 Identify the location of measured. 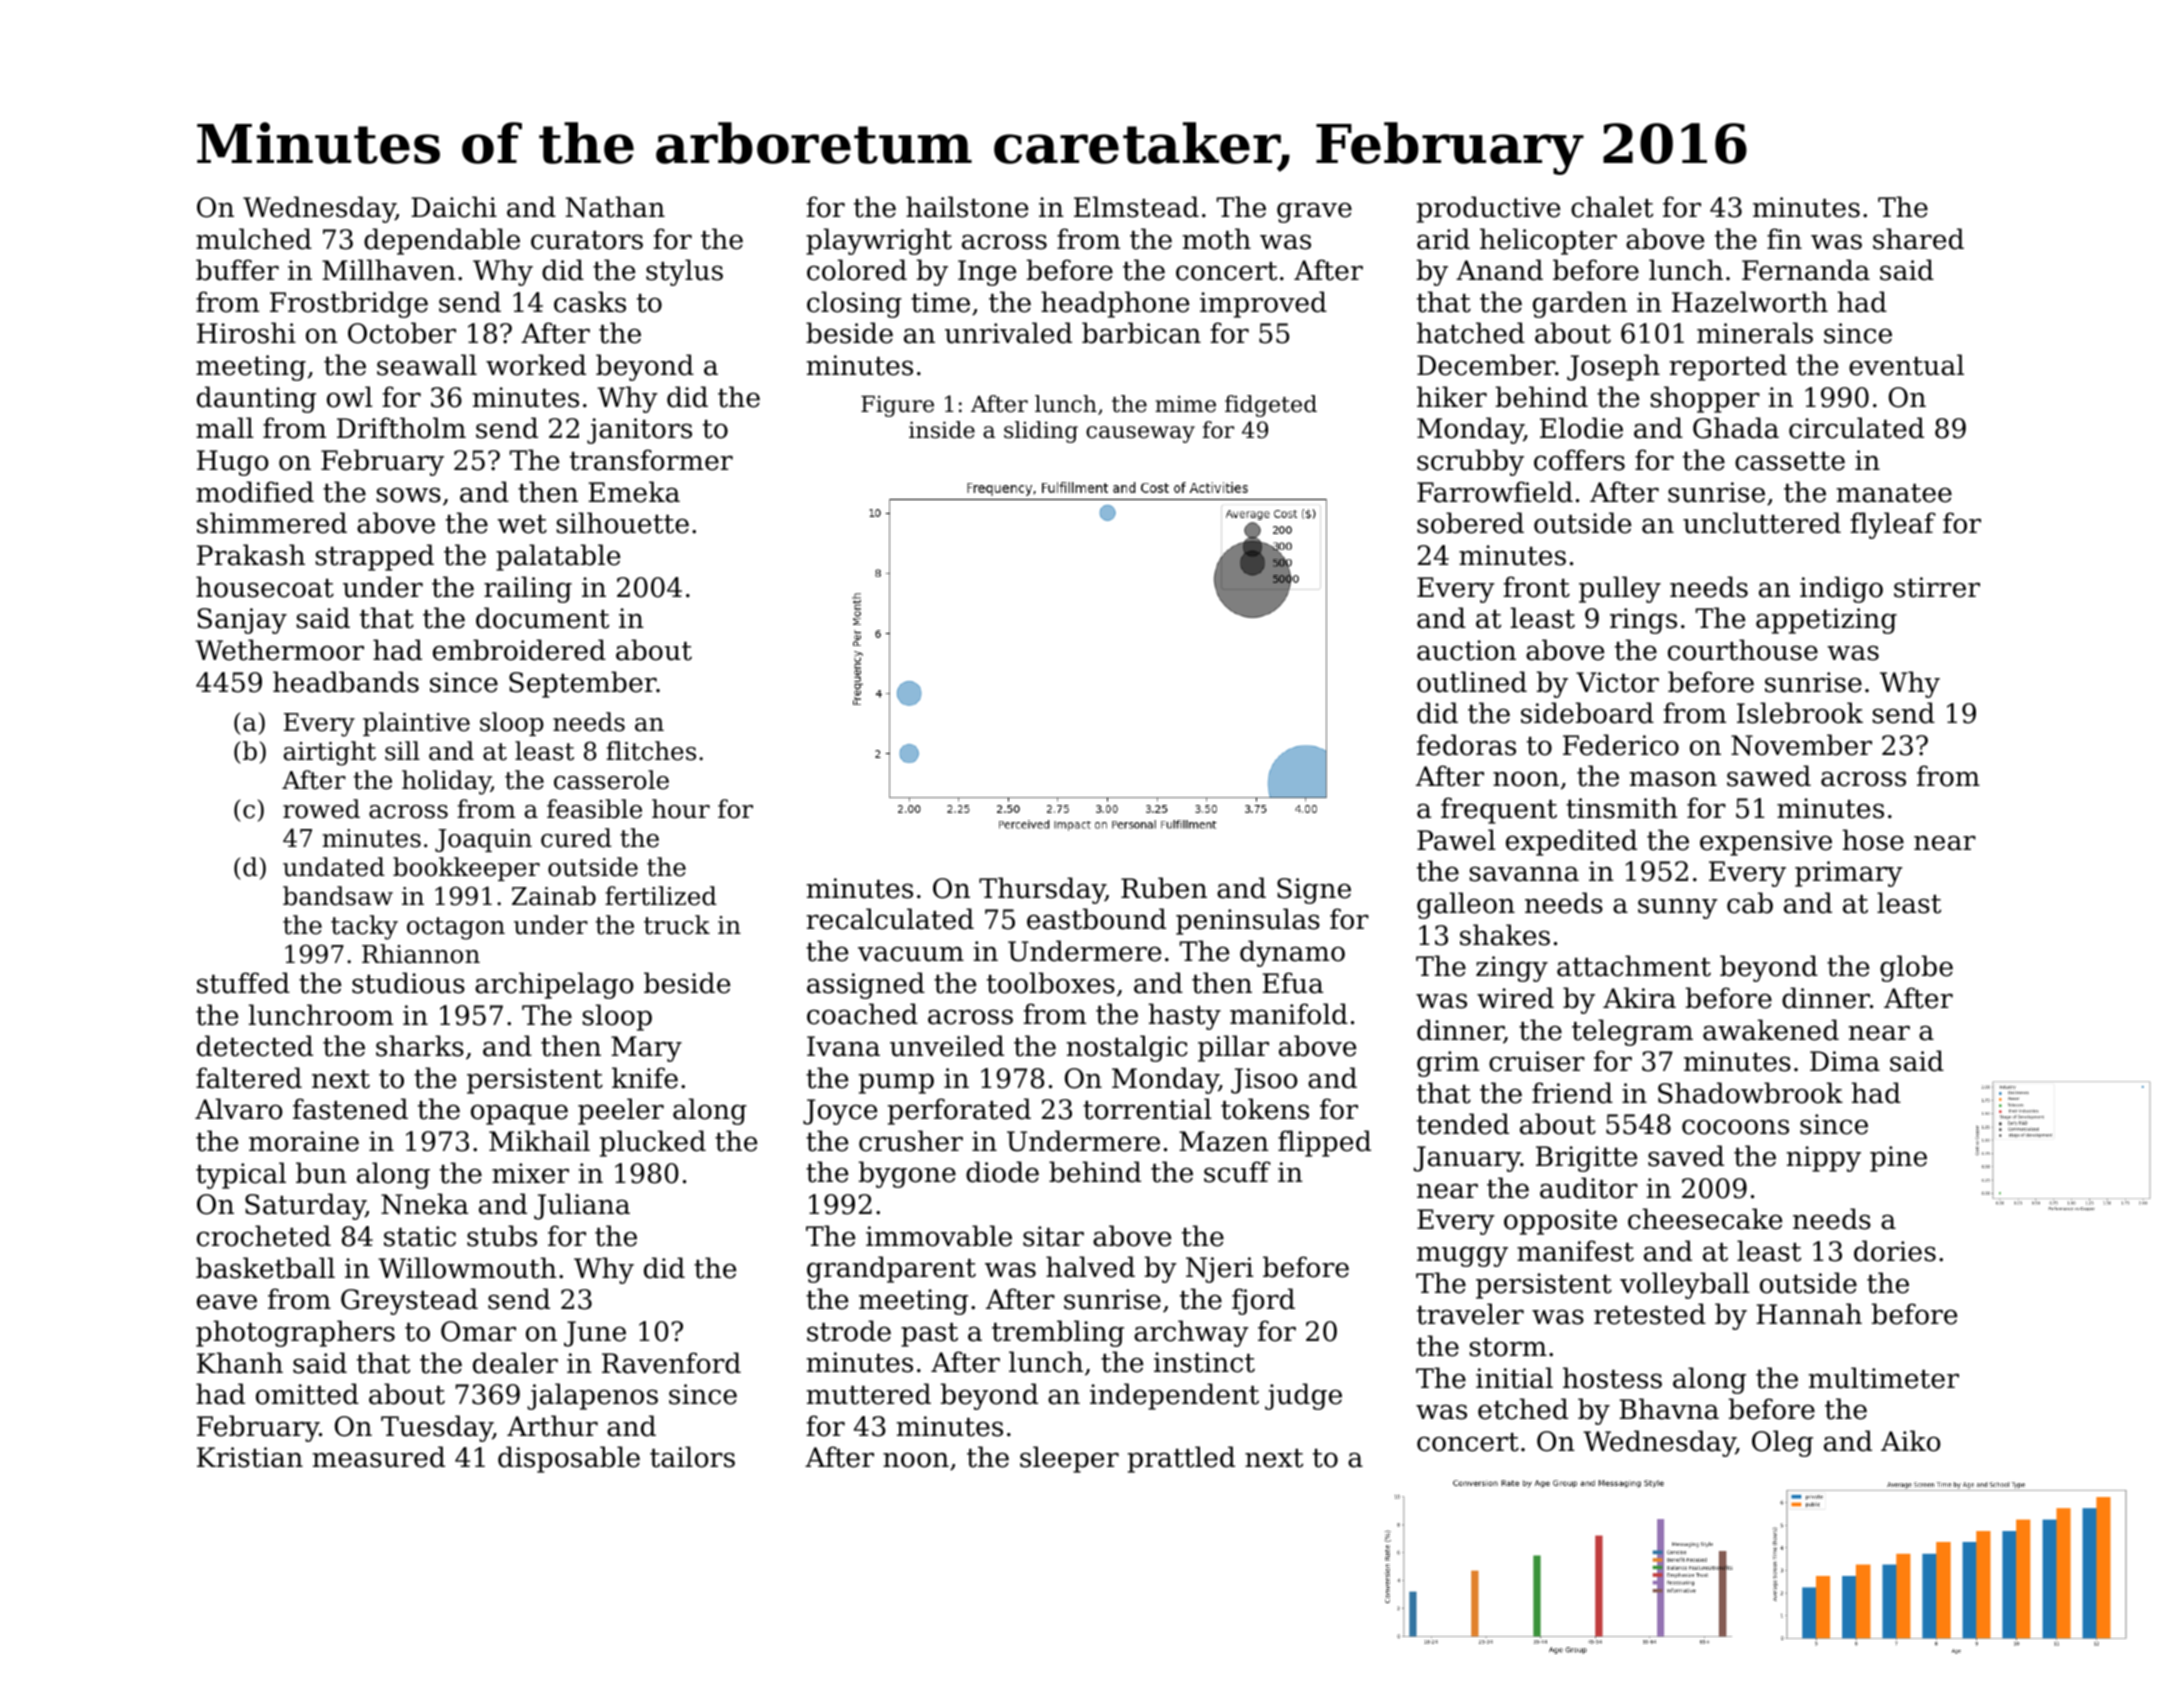
(378, 1457).
